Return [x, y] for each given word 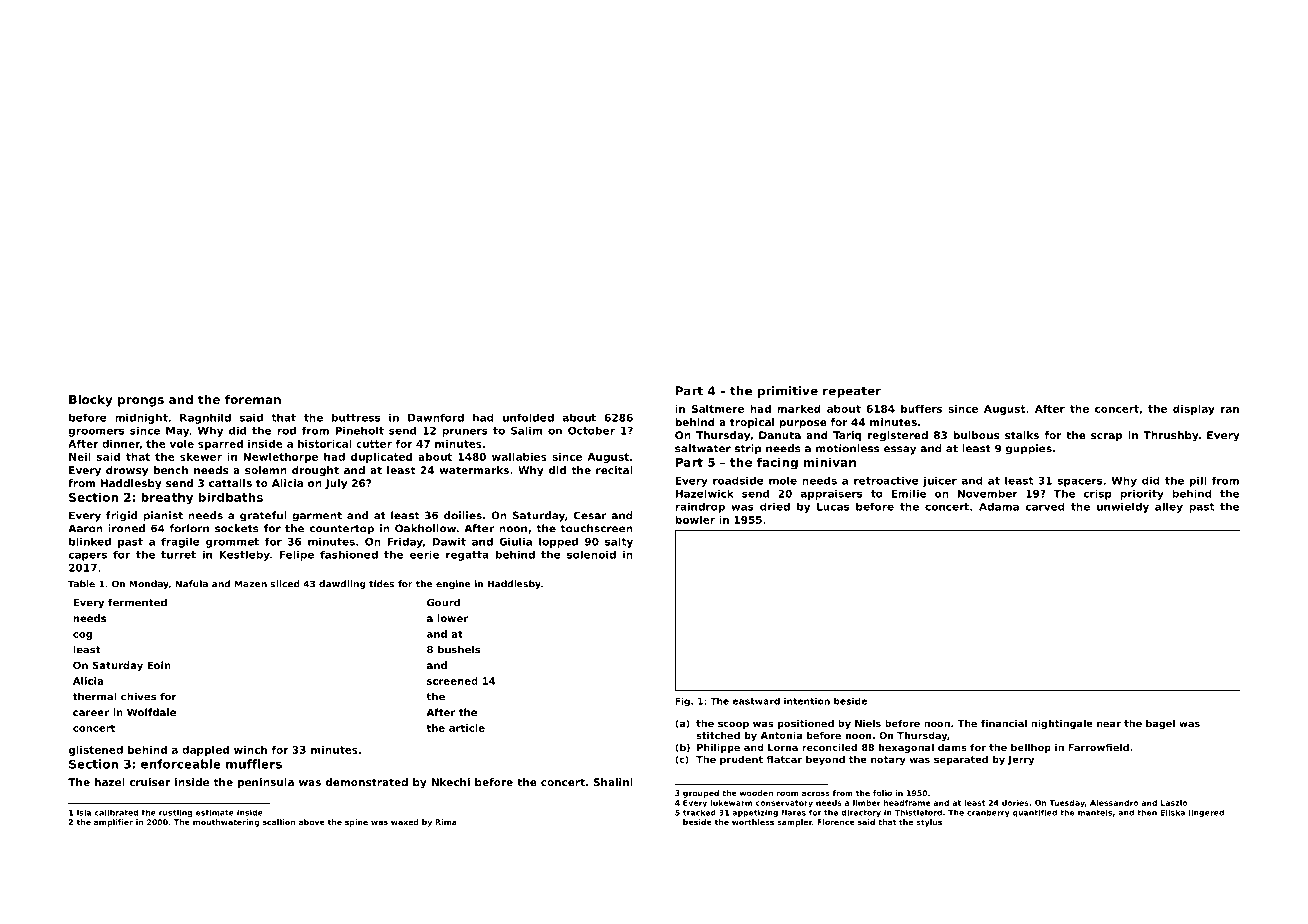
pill [1198, 481]
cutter [374, 444]
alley [1169, 507]
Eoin [159, 665]
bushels [459, 649]
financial [1004, 723]
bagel [1160, 724]
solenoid [591, 554]
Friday [405, 542]
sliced [285, 584]
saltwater [703, 448]
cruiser [150, 782]
